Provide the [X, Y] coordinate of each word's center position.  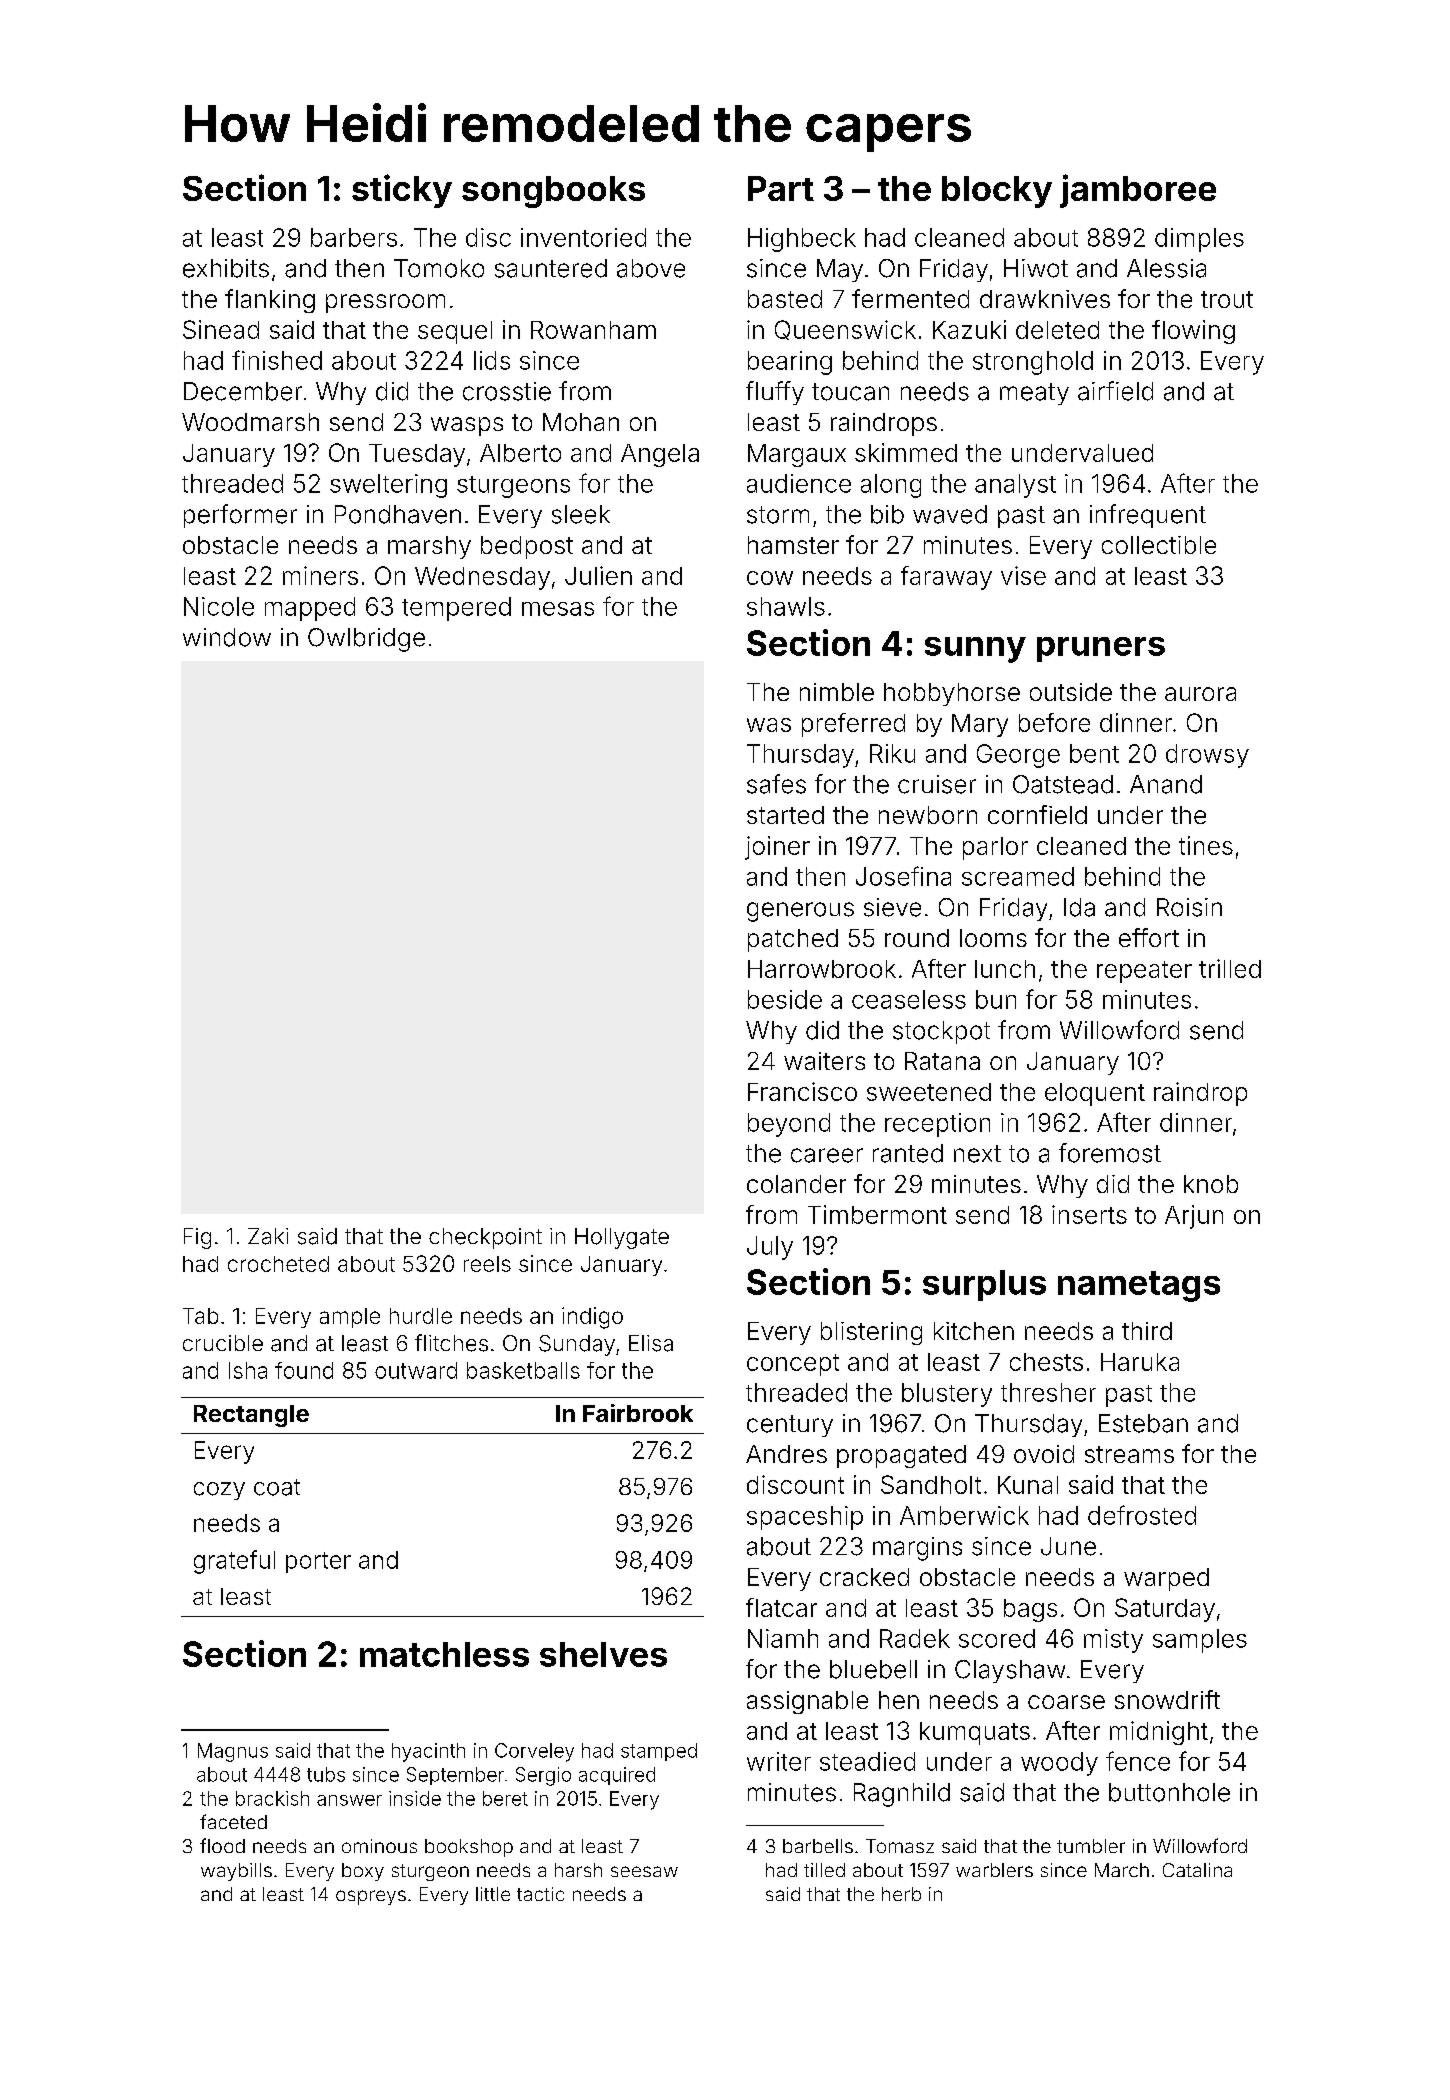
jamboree [1138, 191]
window [227, 637]
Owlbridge [366, 640]
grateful [234, 1562]
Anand [1166, 784]
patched [793, 940]
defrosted [1142, 1515]
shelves [603, 1654]
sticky [402, 191]
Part [781, 188]
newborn [928, 815]
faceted [233, 1821]
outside [1071, 692]
